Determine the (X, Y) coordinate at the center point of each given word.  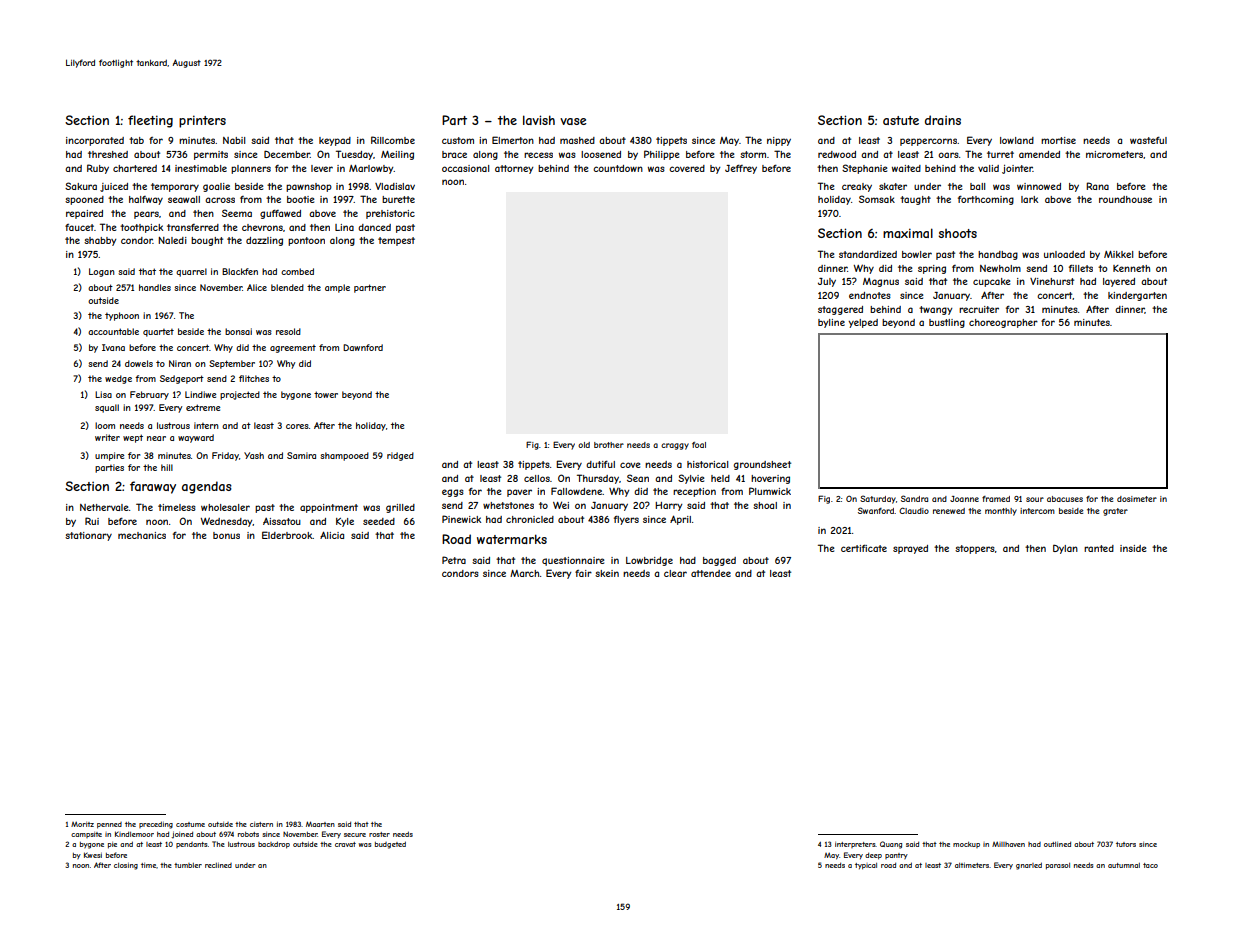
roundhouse (1125, 199)
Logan (102, 272)
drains (943, 120)
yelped (863, 323)
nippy (779, 141)
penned (109, 825)
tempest (396, 241)
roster (379, 834)
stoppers (975, 549)
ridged (400, 456)
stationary (88, 536)
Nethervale (104, 507)
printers (202, 121)
